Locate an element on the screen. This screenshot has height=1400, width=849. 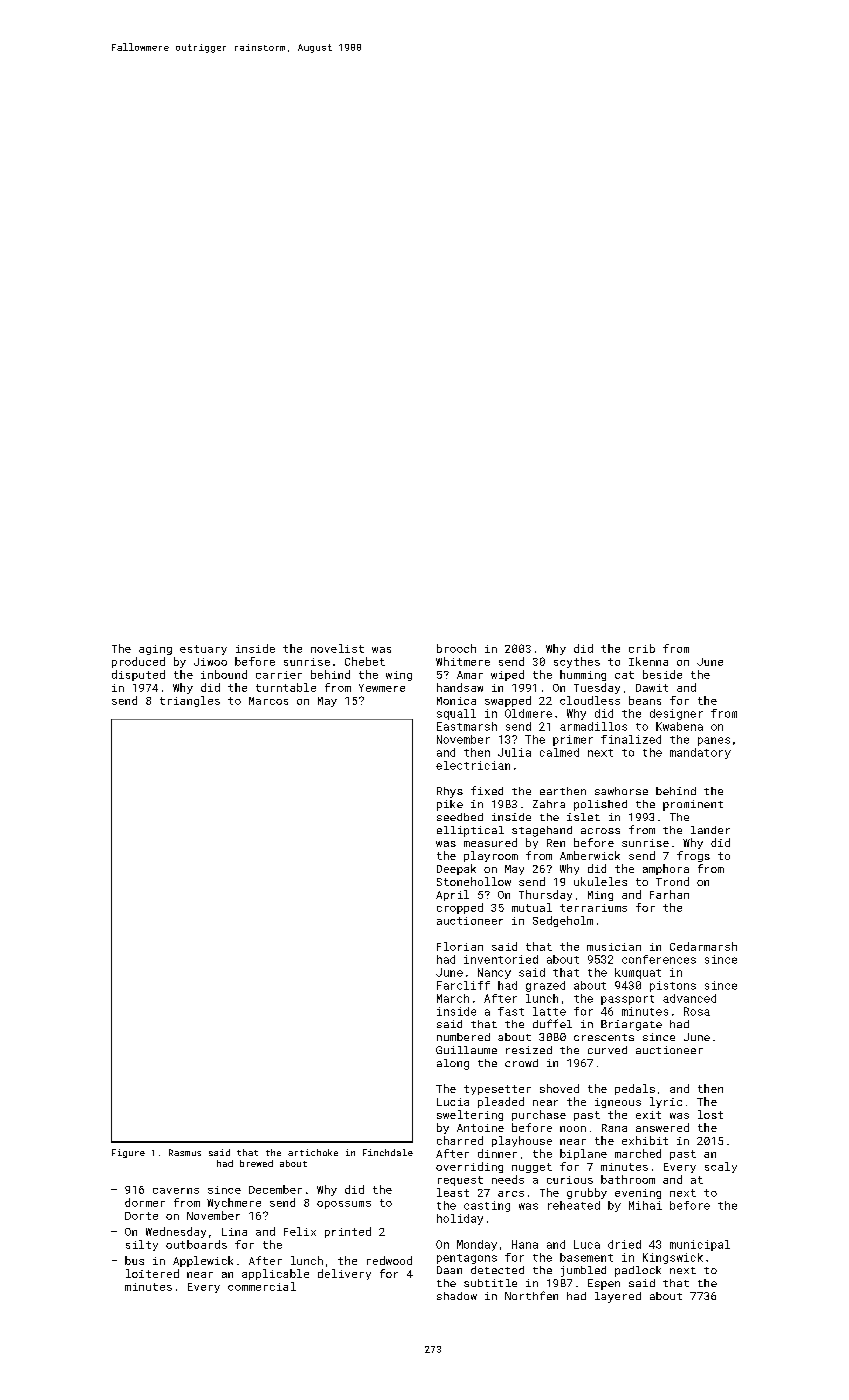
Felix is located at coordinates (300, 1231).
